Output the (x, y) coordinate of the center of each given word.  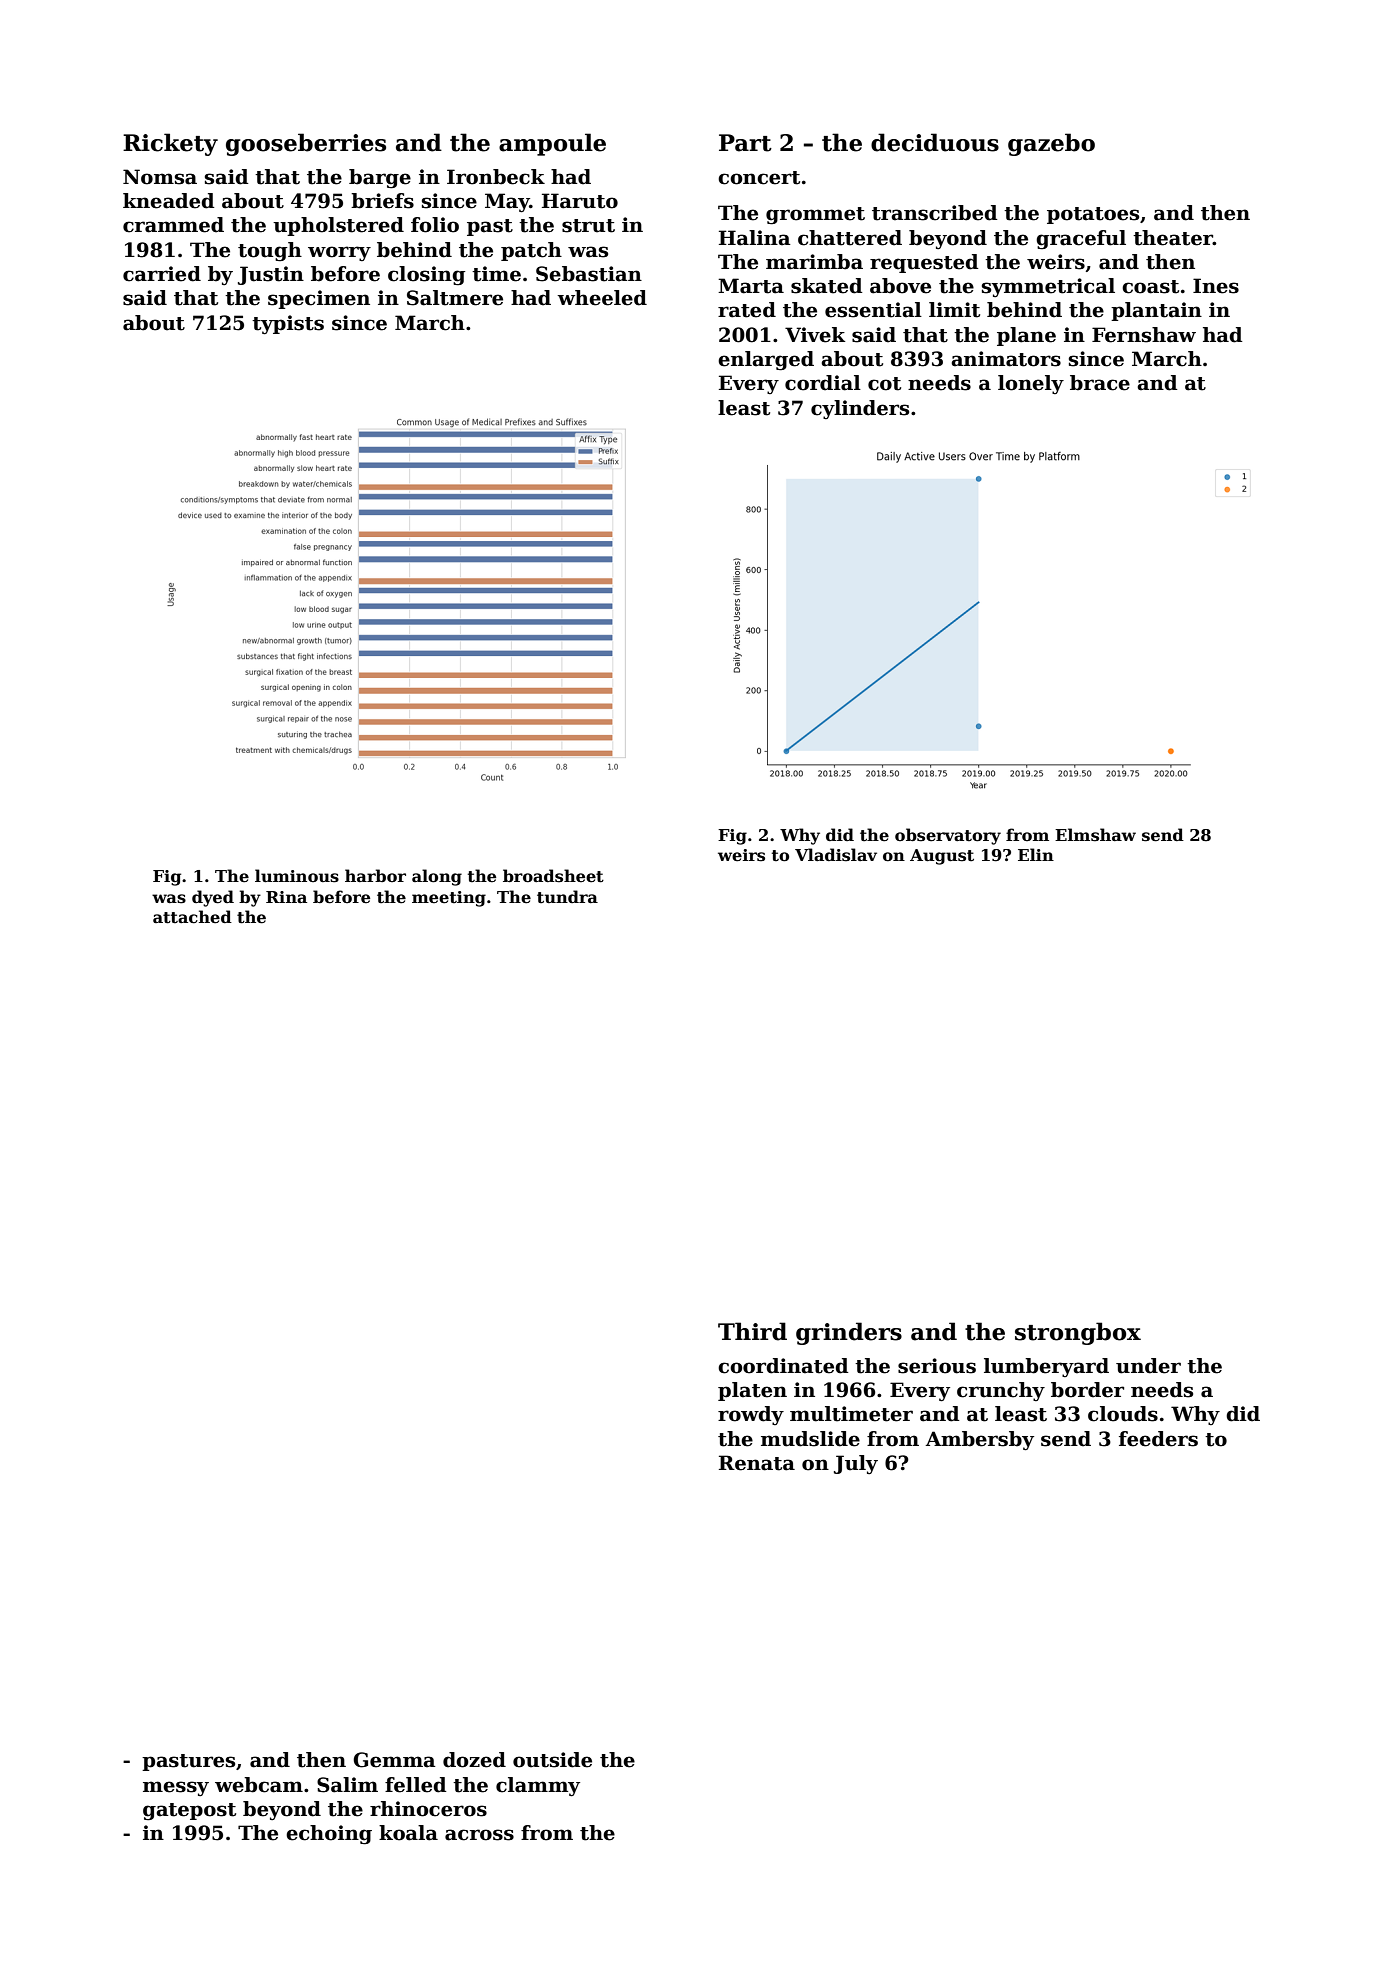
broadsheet (553, 876)
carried (162, 274)
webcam (259, 1785)
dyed (213, 898)
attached (192, 917)
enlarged (766, 361)
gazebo (1051, 144)
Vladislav (836, 855)
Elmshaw (1095, 835)
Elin (1036, 854)
